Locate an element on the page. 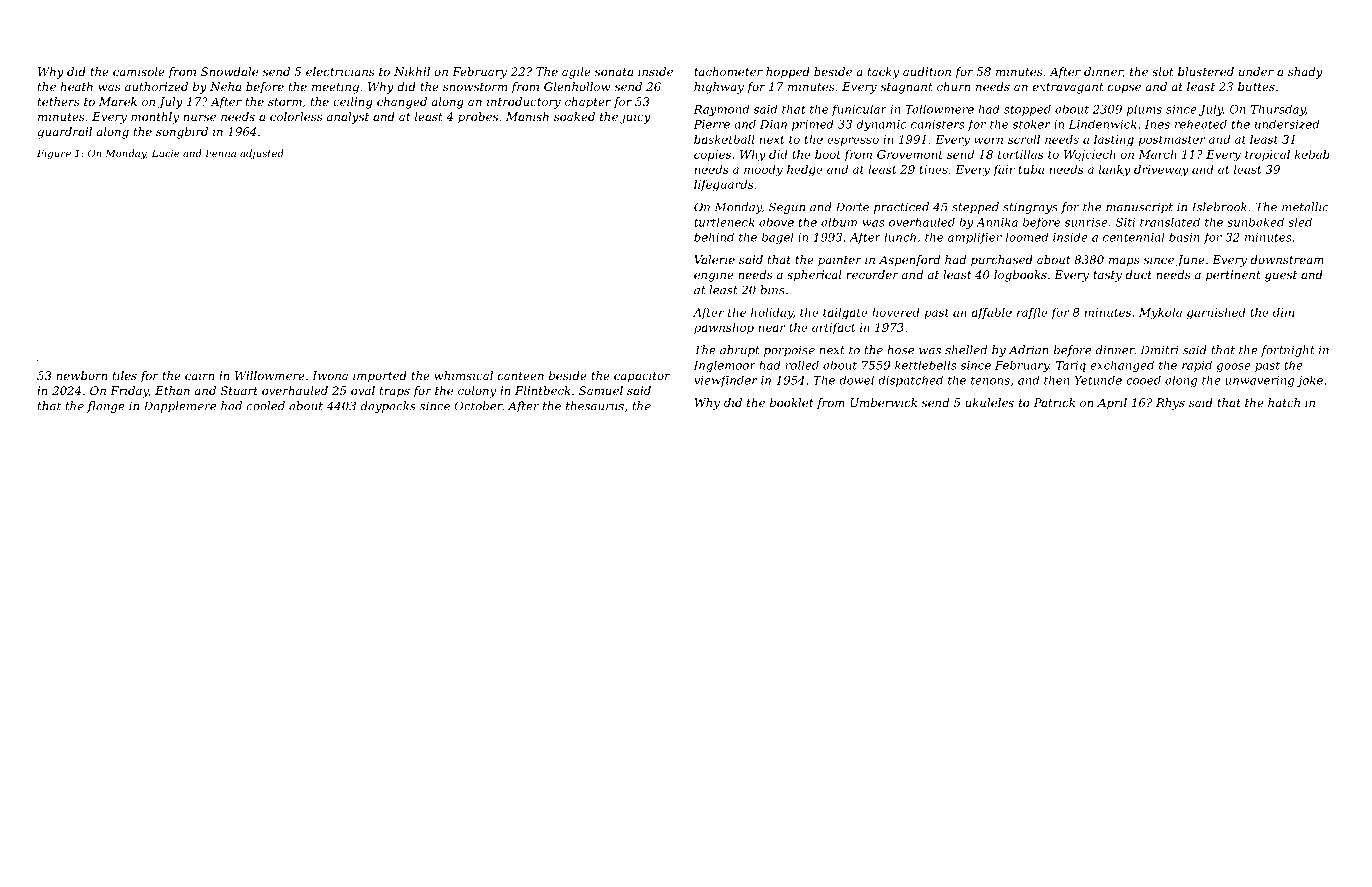  reheated is located at coordinates (1201, 124).
